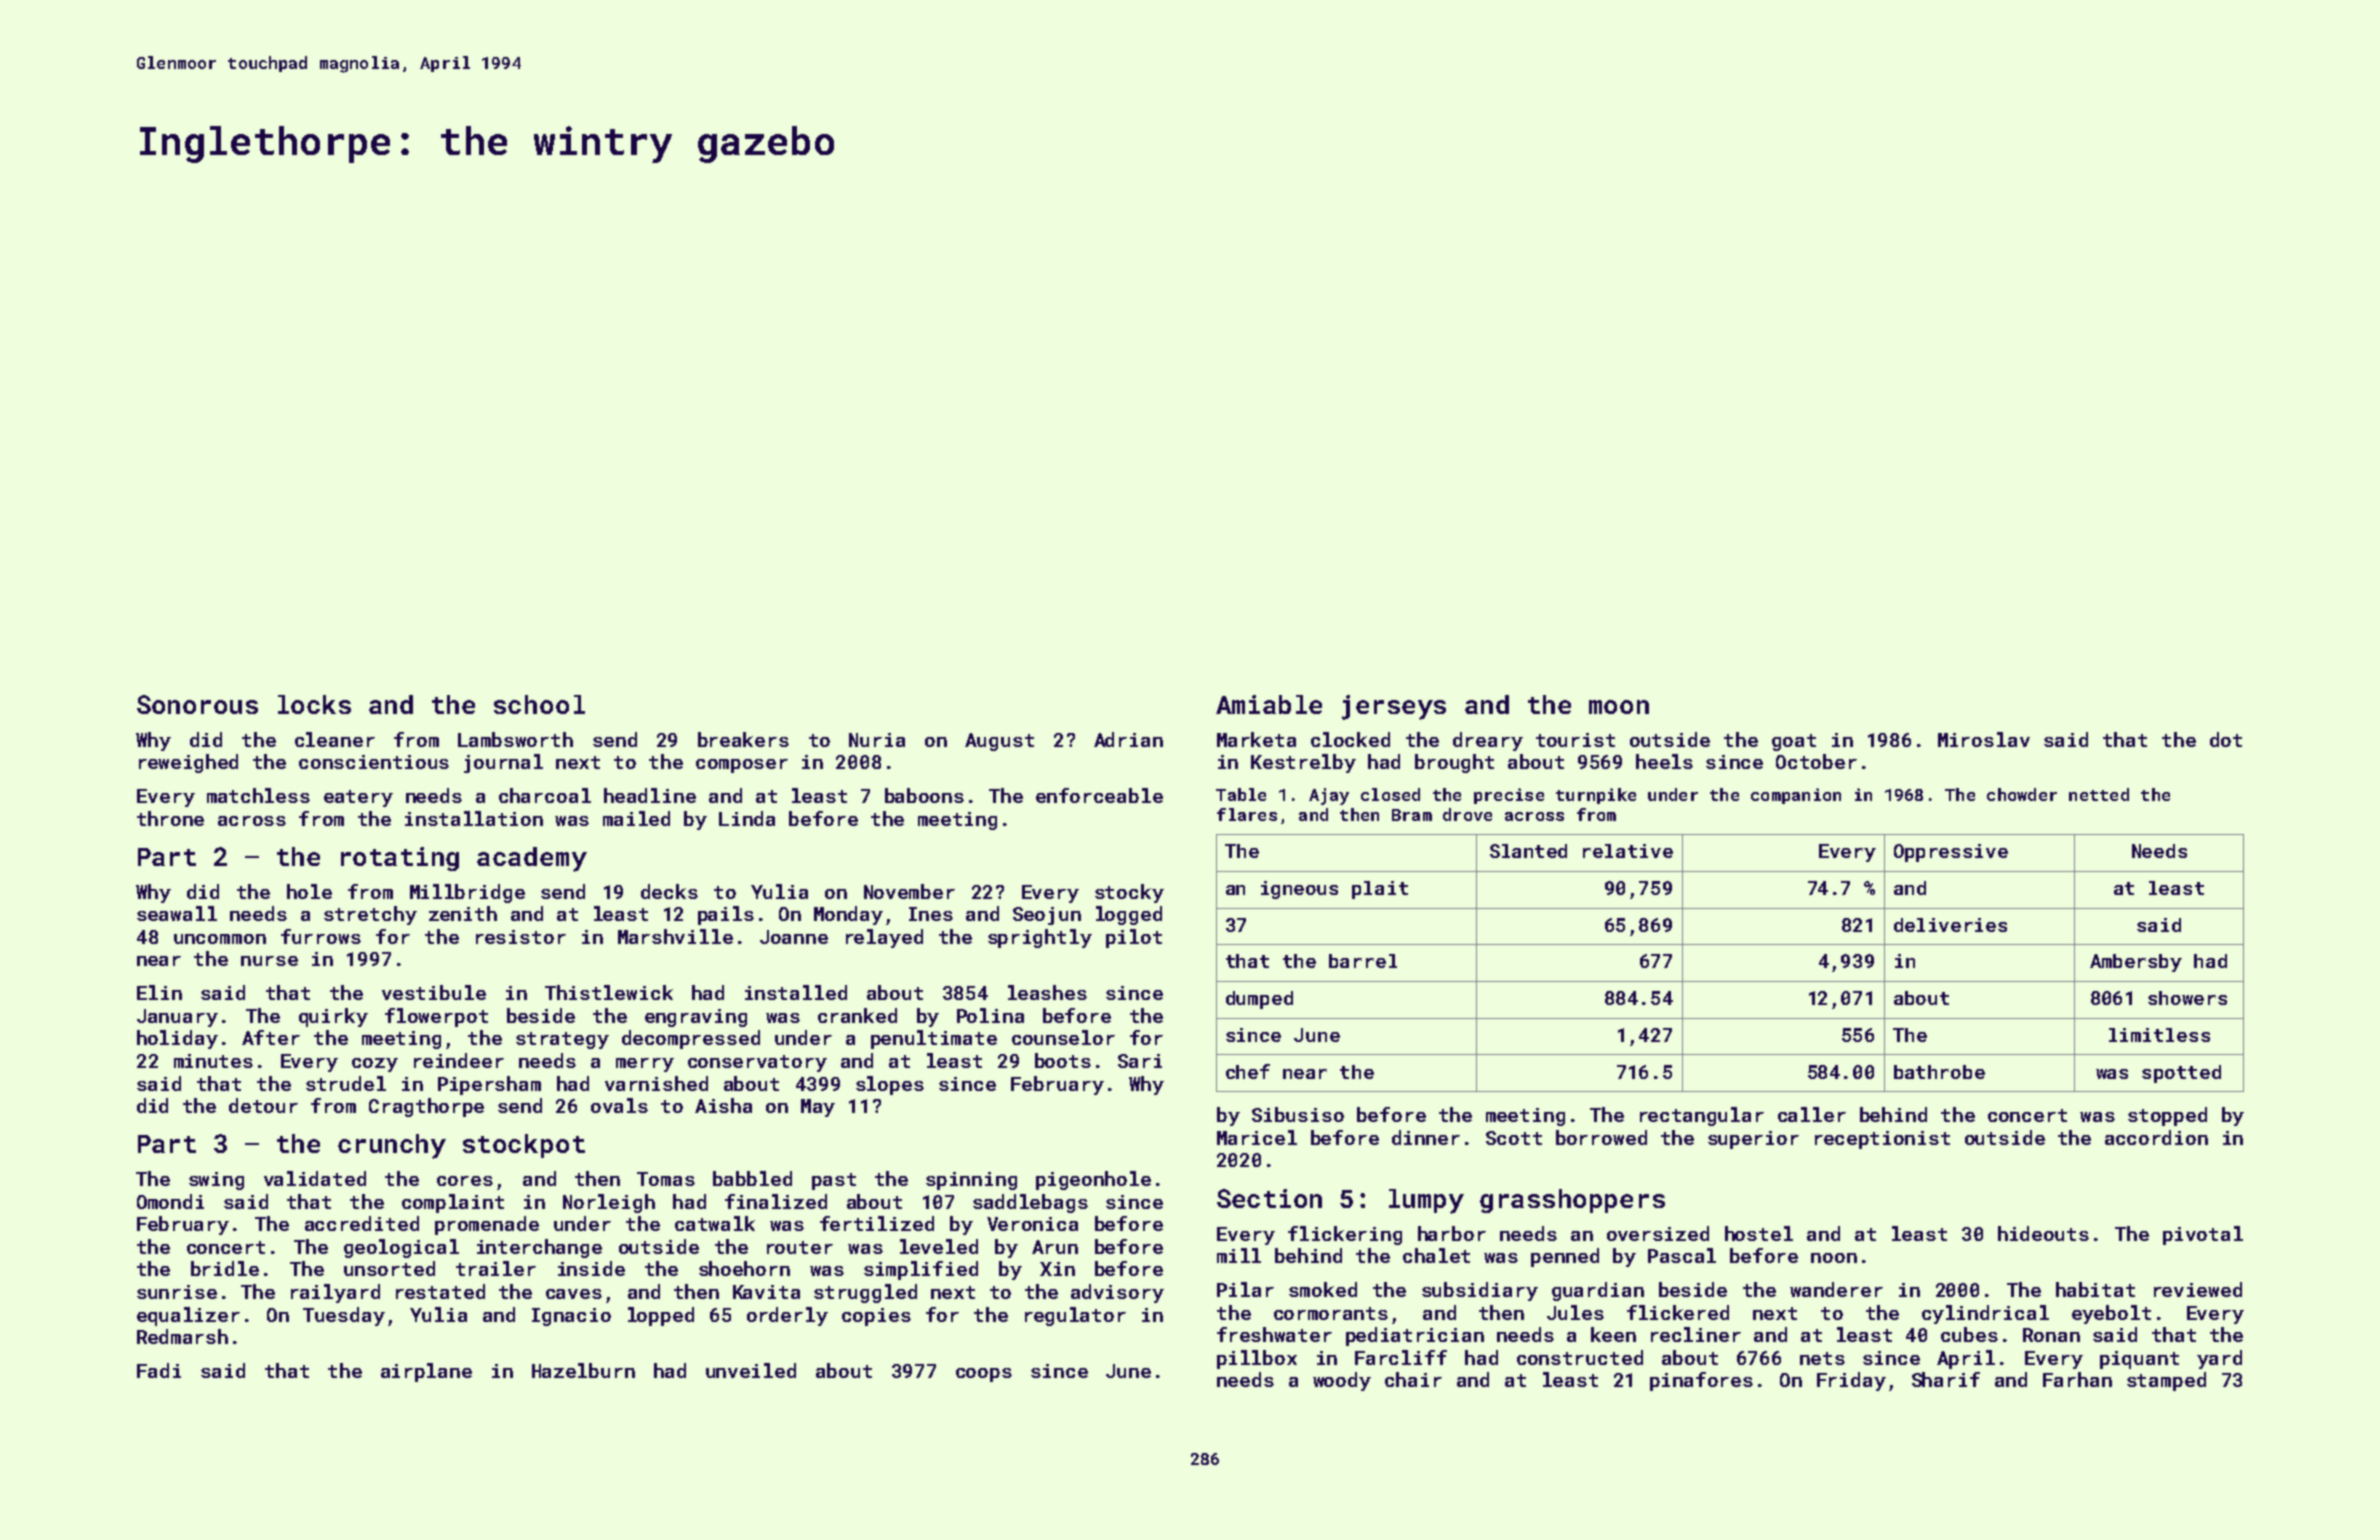  I want to click on detour, so click(263, 1105).
